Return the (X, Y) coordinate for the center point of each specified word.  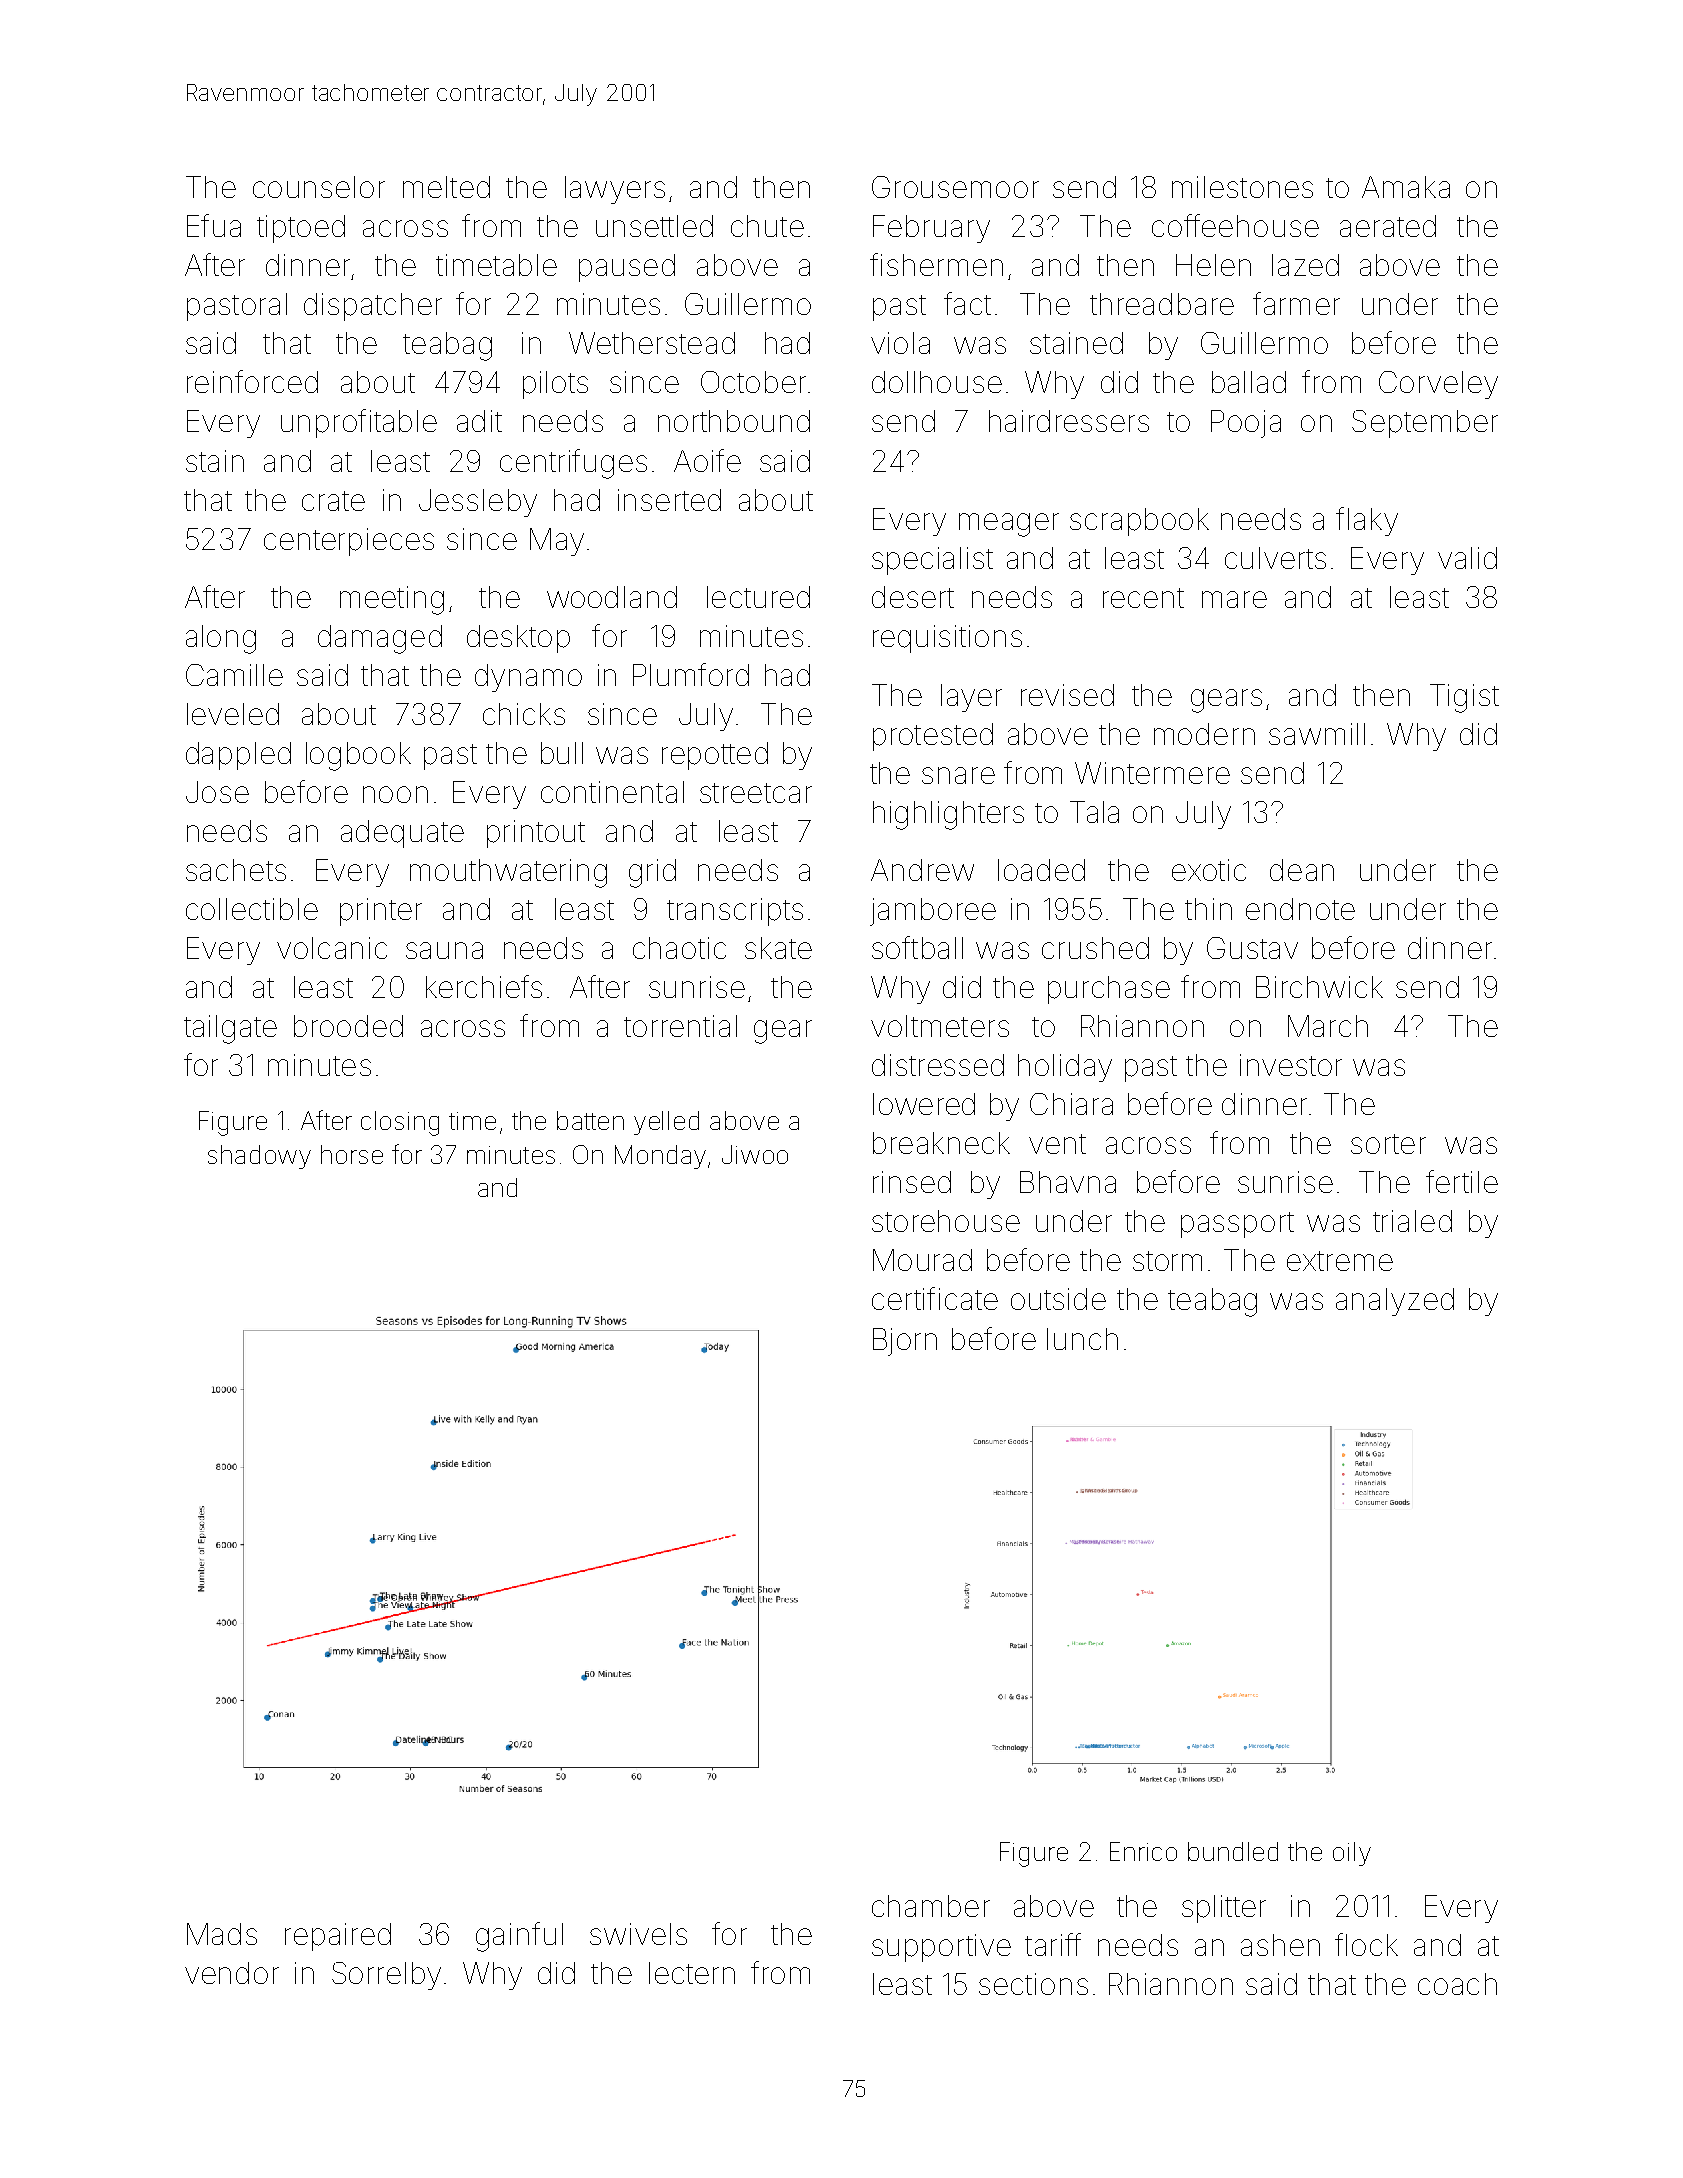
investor (1291, 1065)
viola (900, 343)
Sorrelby (386, 1976)
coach (1457, 1984)
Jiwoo (755, 1154)
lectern (692, 1973)
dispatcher (373, 307)
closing (400, 1123)
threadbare (1162, 304)
